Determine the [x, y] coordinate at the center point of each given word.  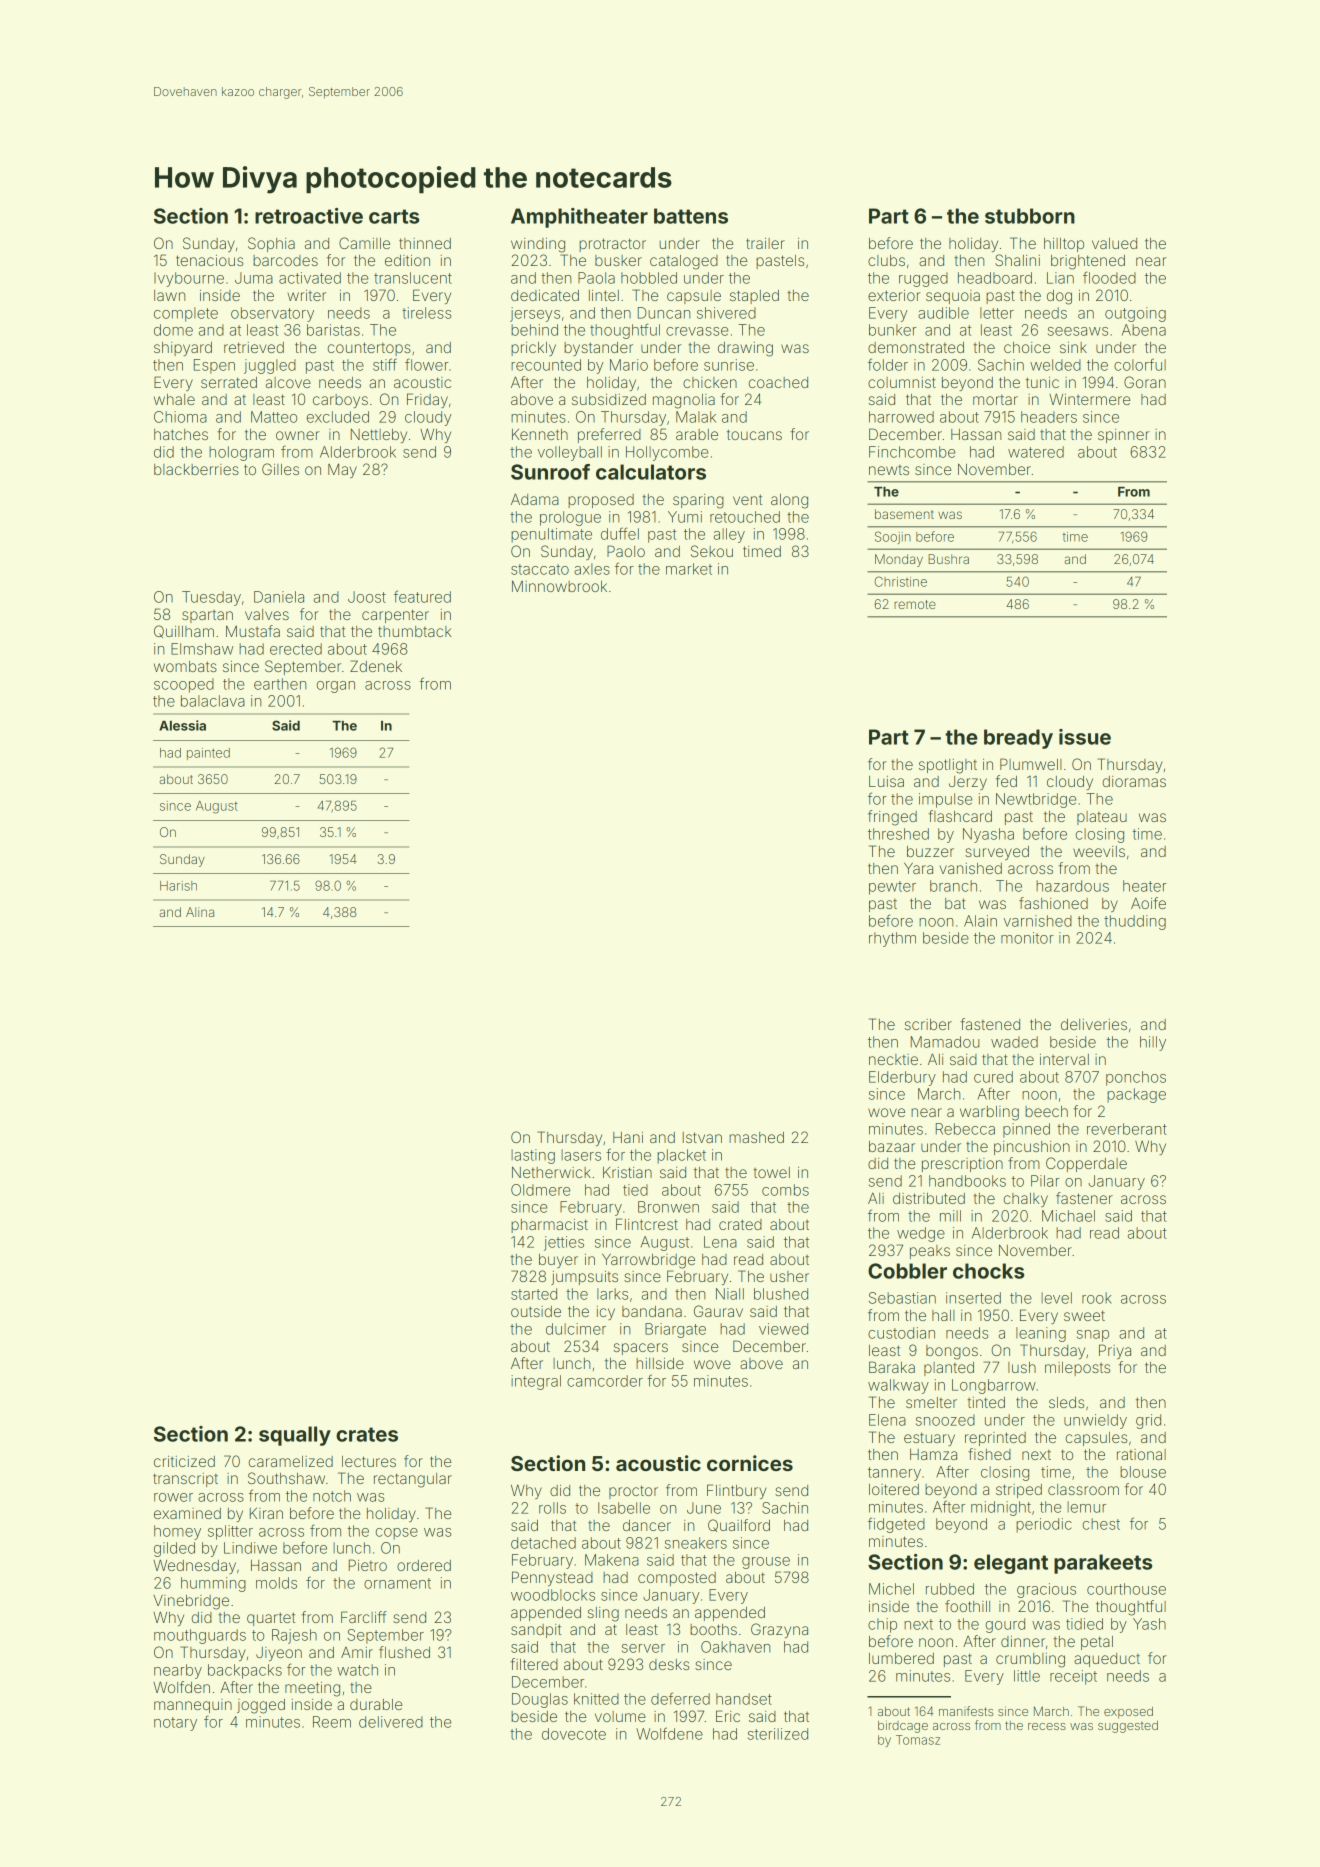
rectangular [413, 1480]
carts [394, 216]
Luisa [886, 781]
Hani [628, 1137]
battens [691, 216]
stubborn [1030, 216]
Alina [200, 912]
